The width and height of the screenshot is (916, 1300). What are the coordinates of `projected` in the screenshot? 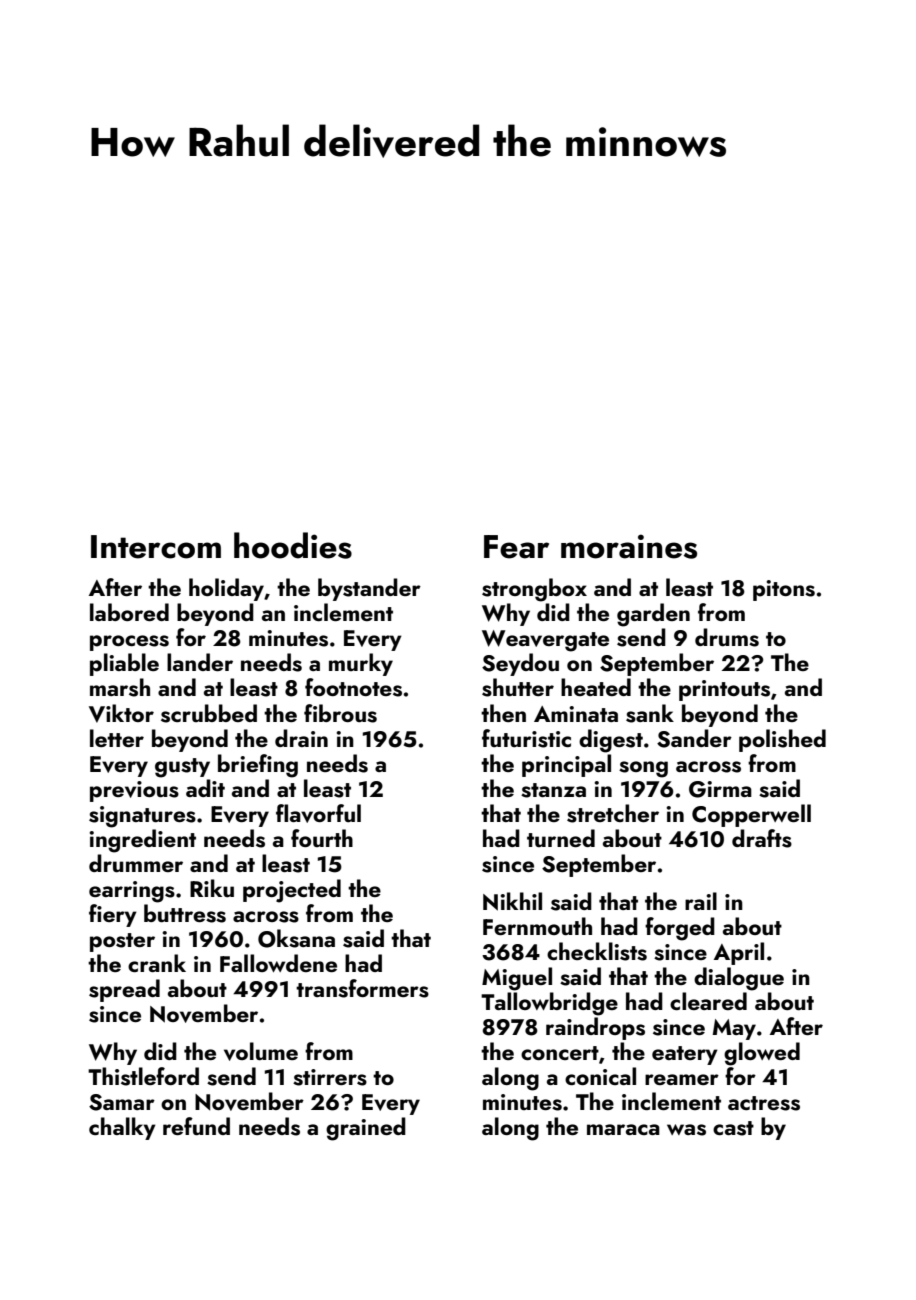 It's located at (292, 891).
